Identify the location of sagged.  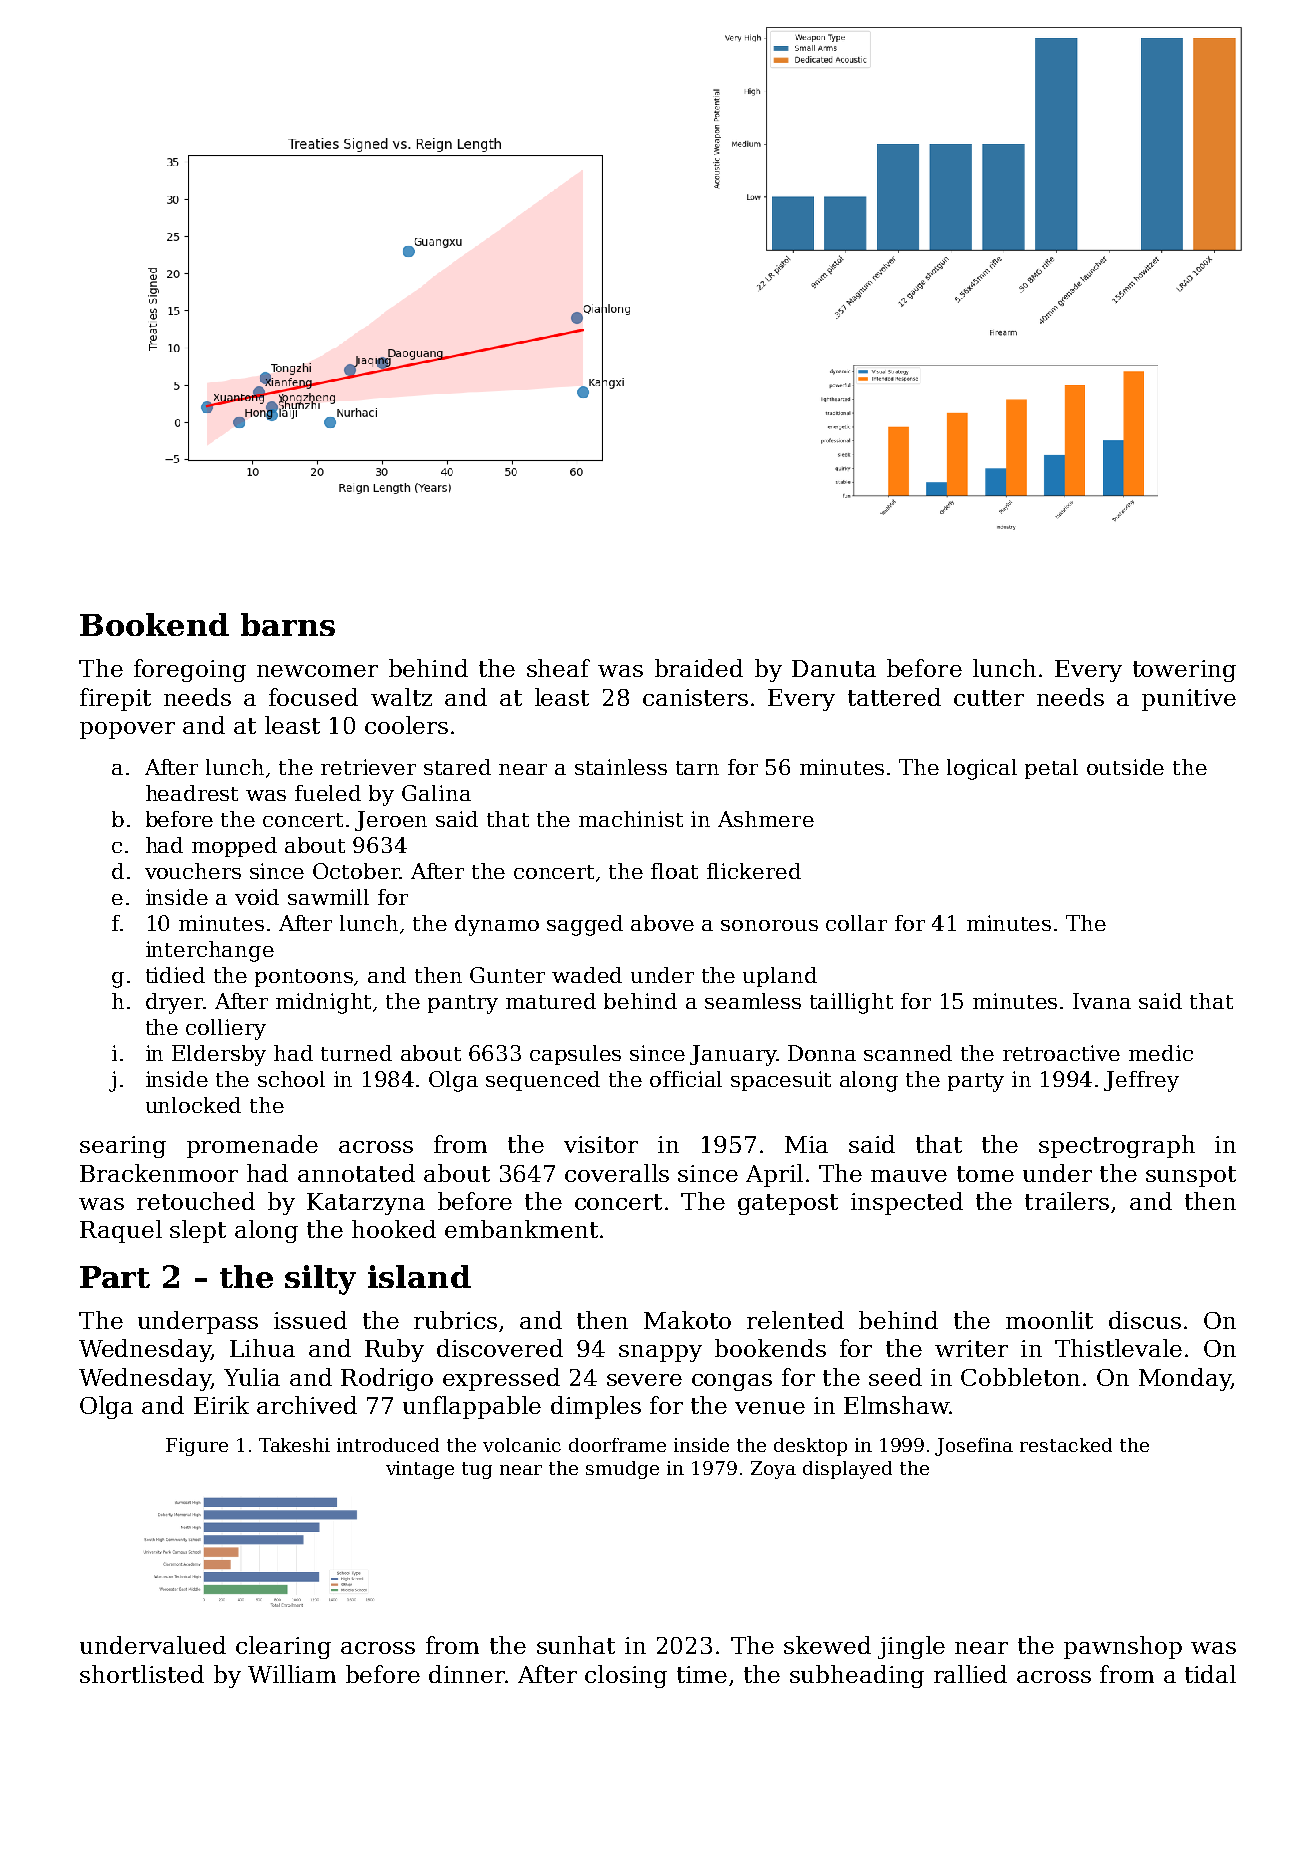
(585, 925).
